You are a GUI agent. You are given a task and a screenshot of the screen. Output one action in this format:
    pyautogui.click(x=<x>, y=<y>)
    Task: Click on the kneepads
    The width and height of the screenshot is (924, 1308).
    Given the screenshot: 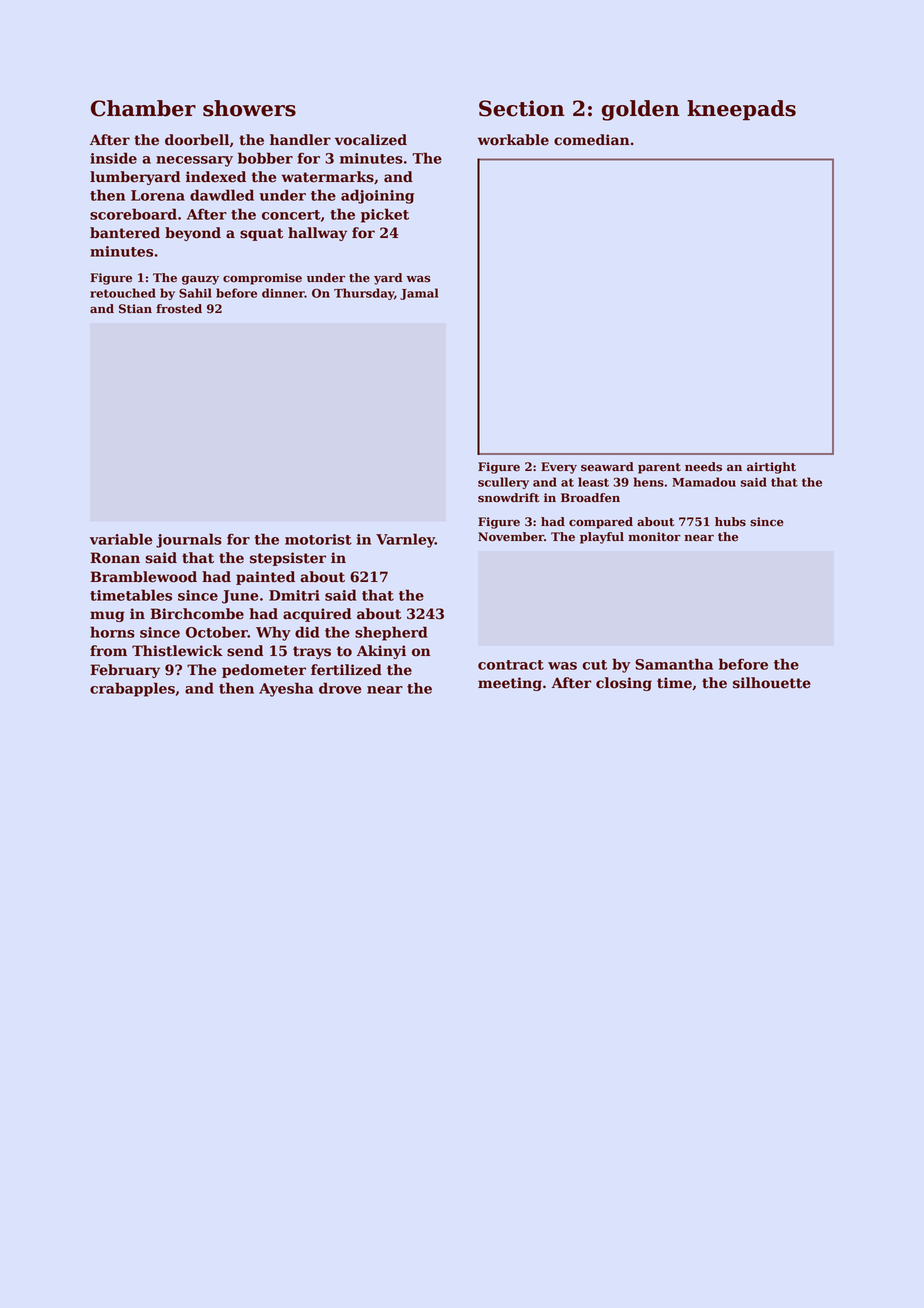 What is the action you would take?
    pyautogui.click(x=741, y=110)
